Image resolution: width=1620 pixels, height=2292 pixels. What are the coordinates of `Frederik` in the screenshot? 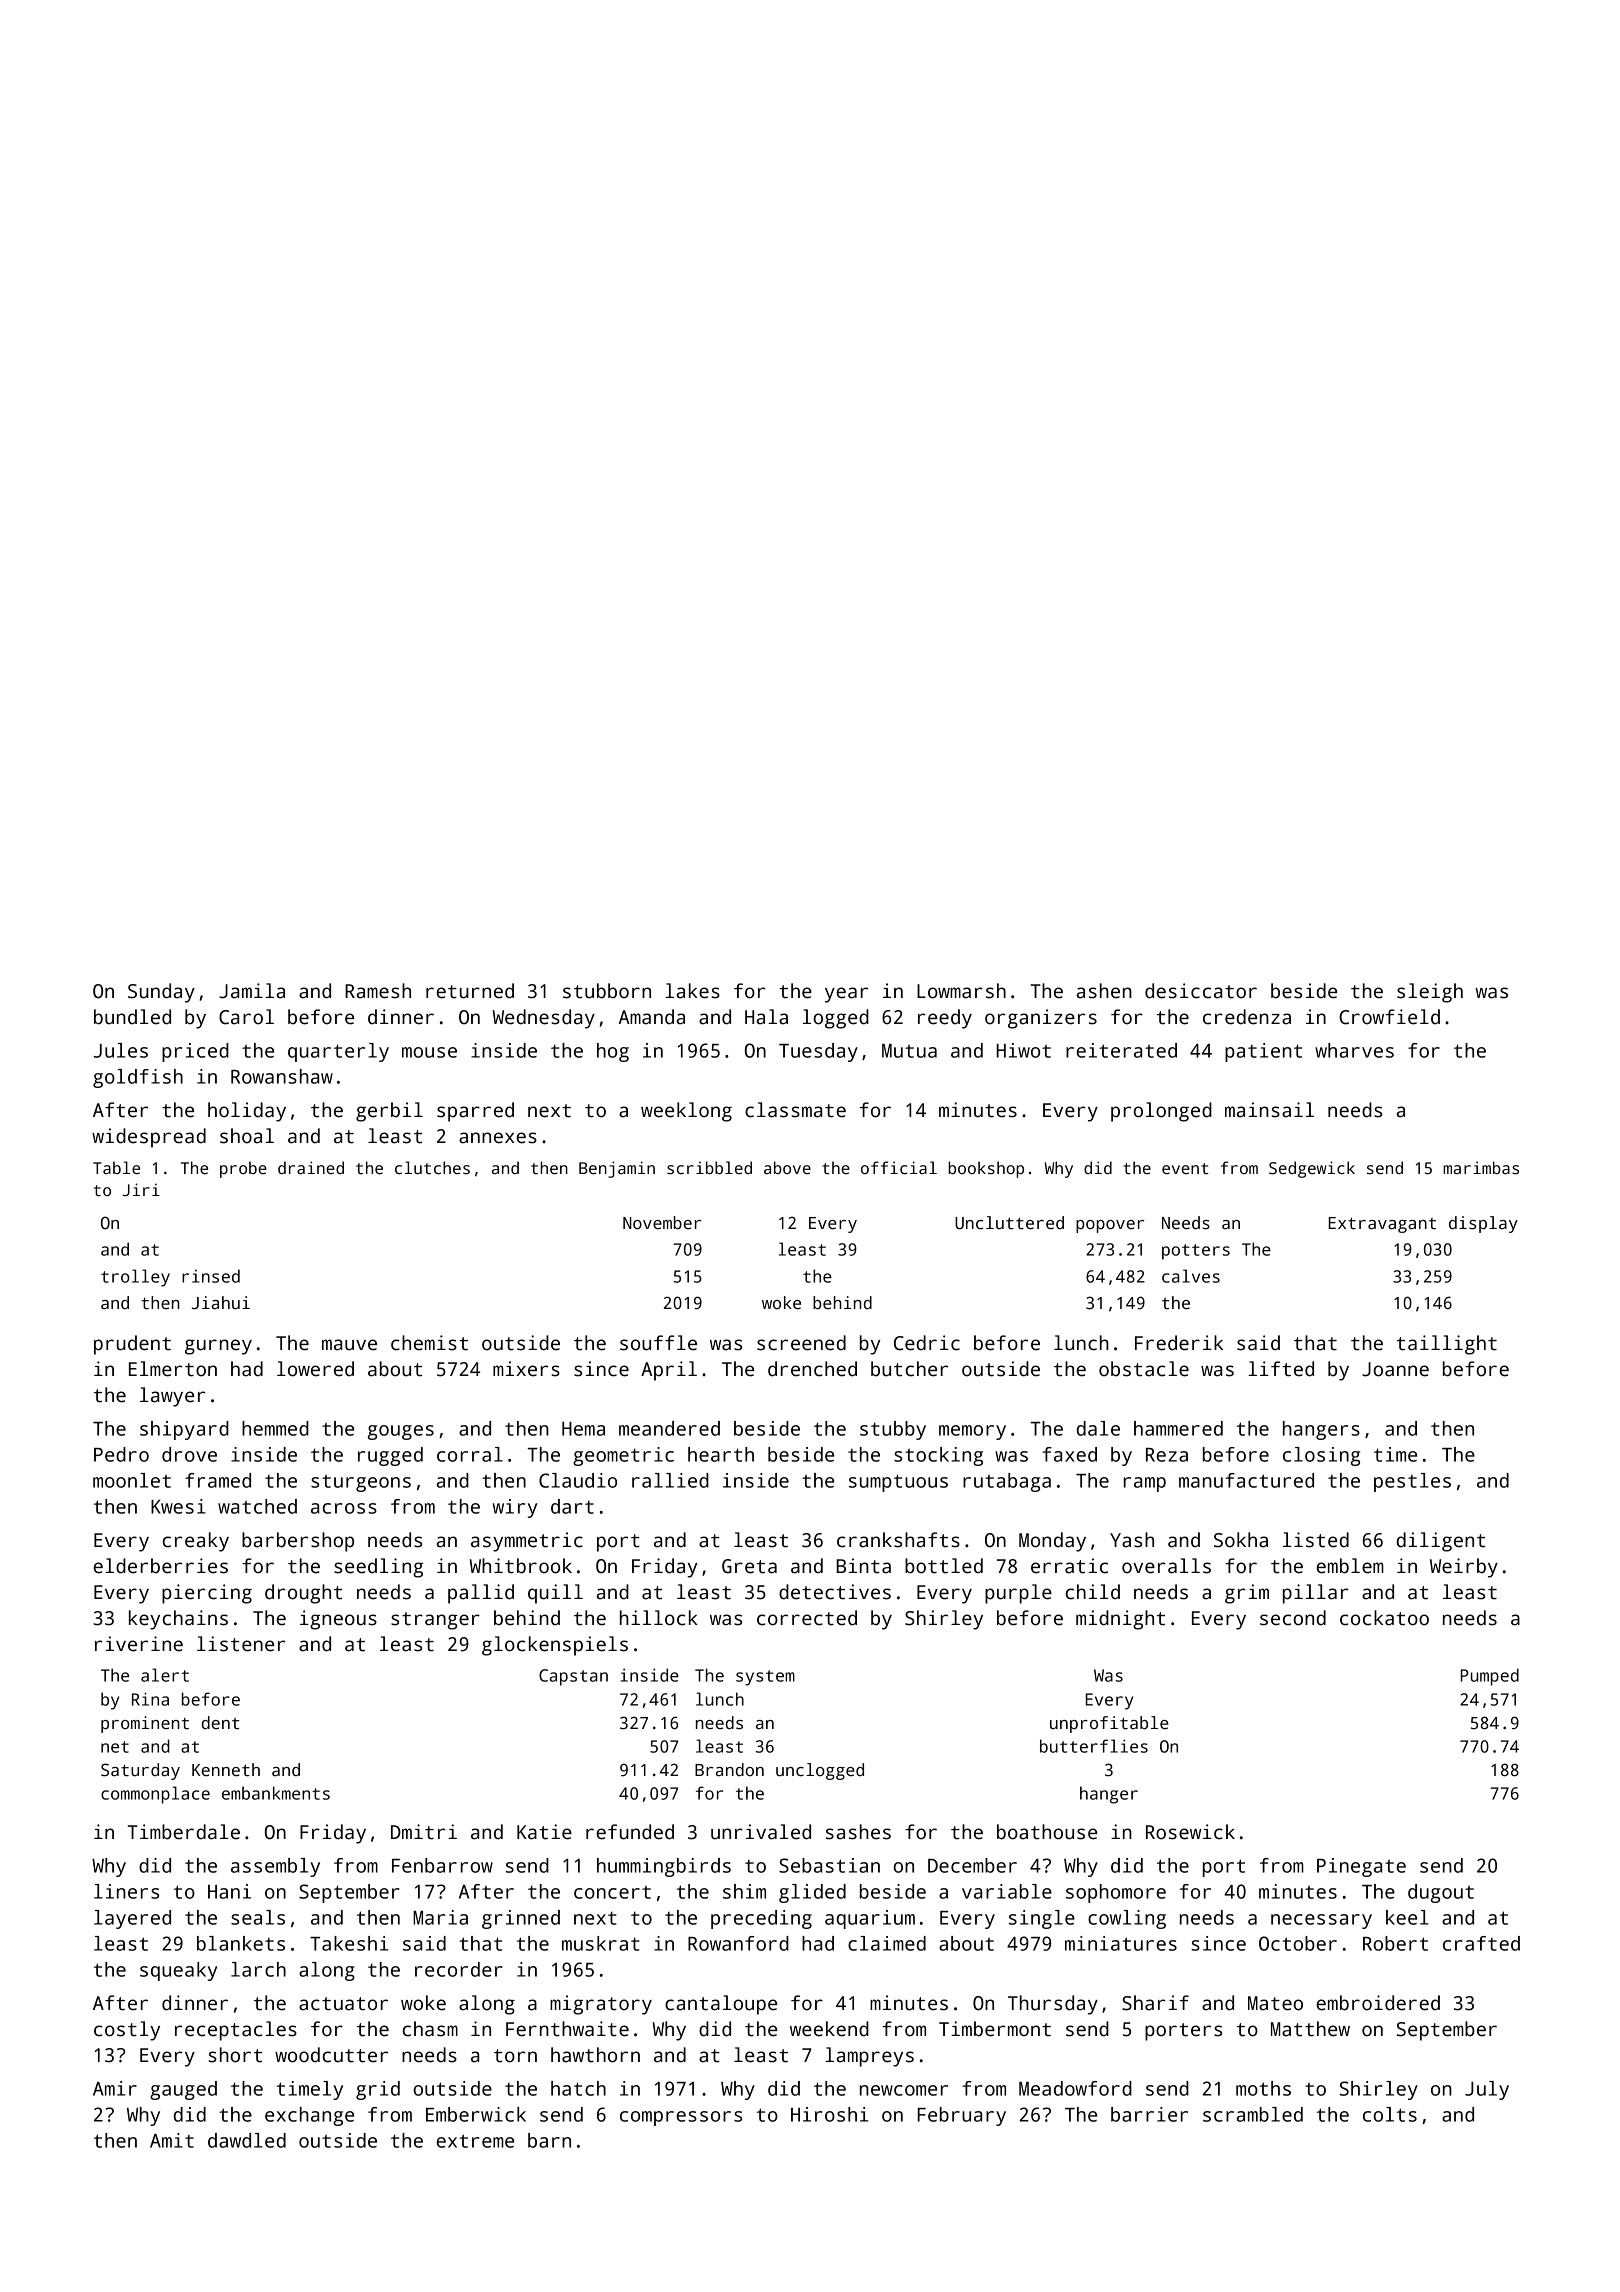 It's located at (1179, 1343).
